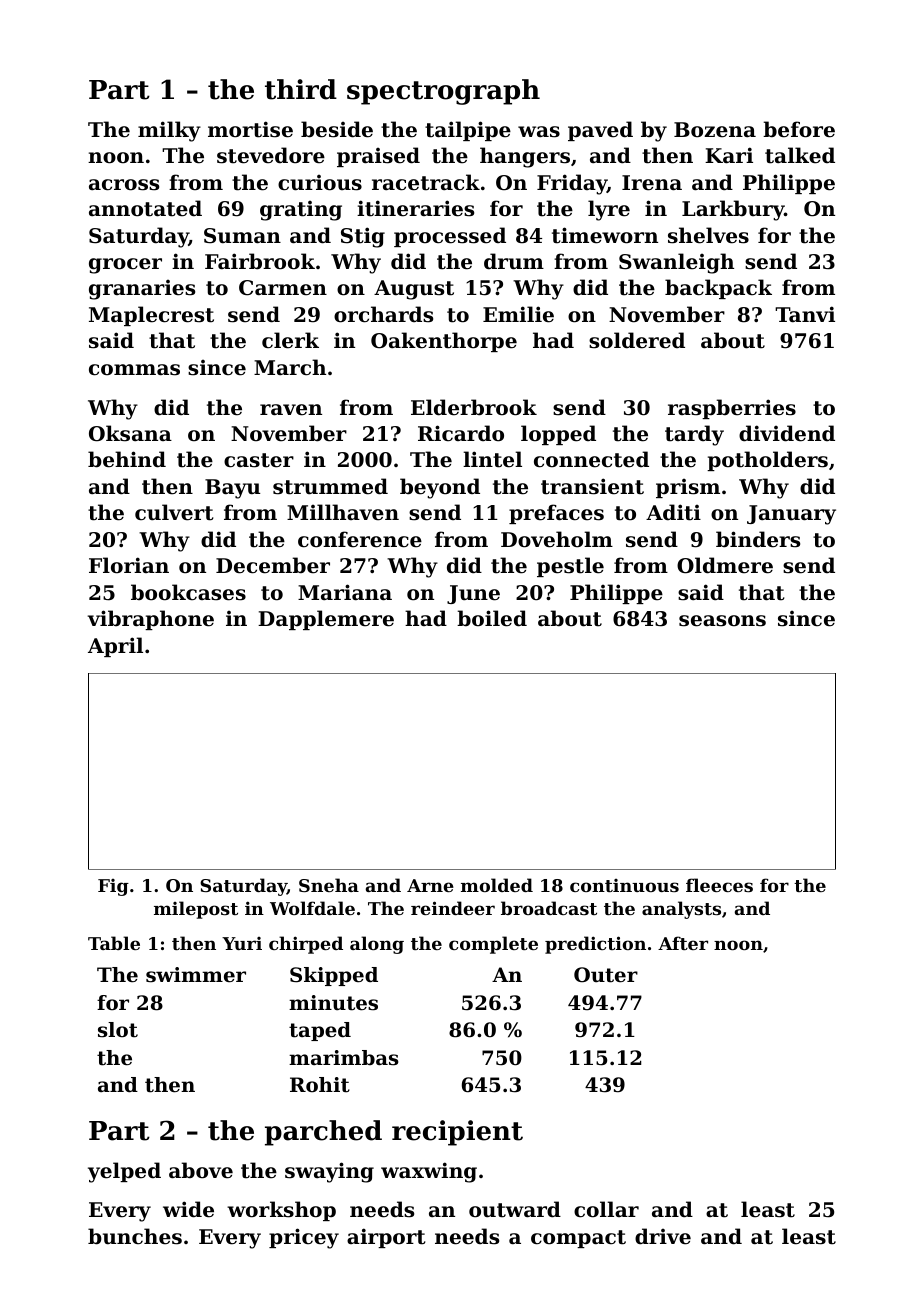 The width and height of the screenshot is (924, 1308). I want to click on fleeces, so click(719, 885).
